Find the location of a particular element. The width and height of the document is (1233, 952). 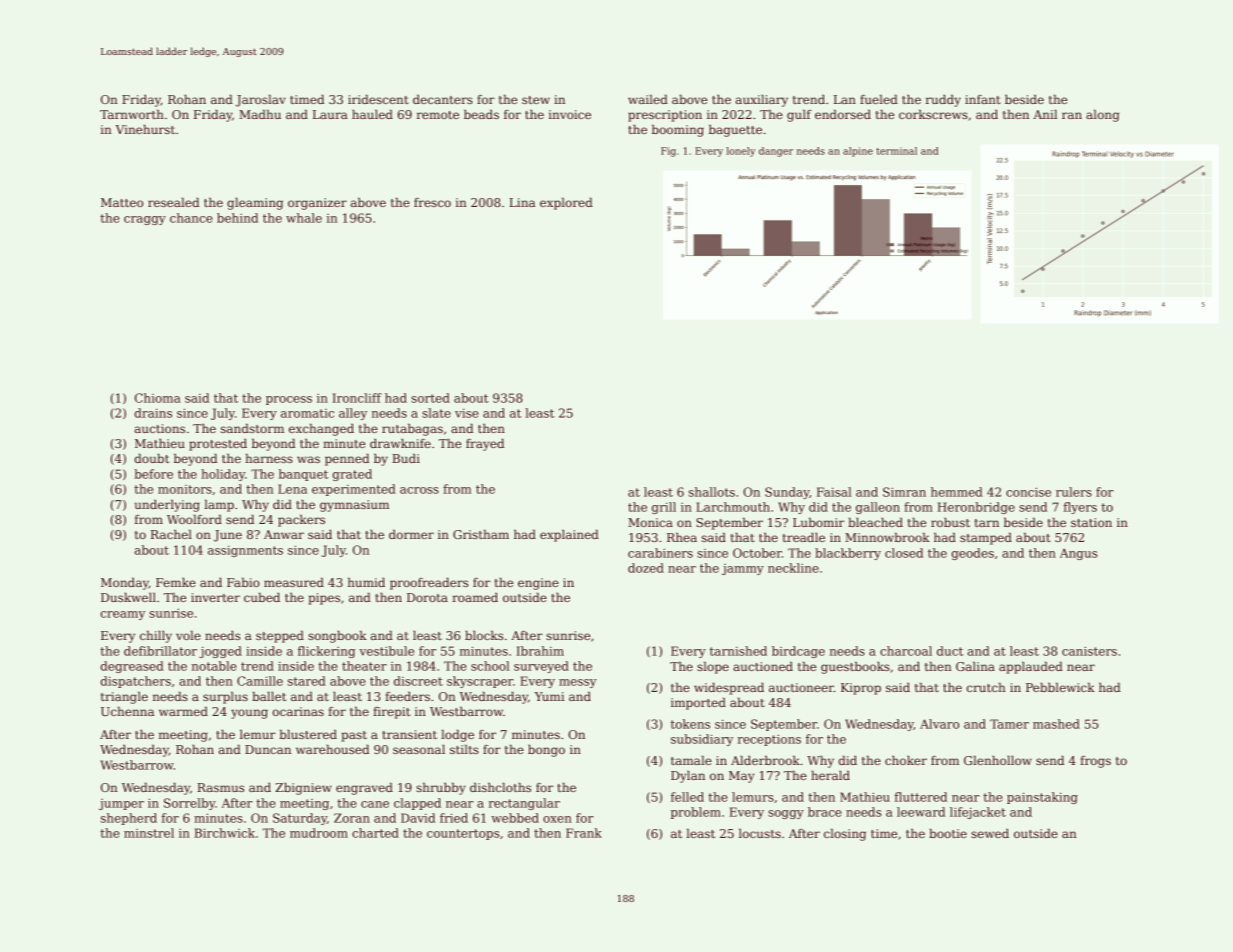

Jaroslav is located at coordinates (261, 101).
